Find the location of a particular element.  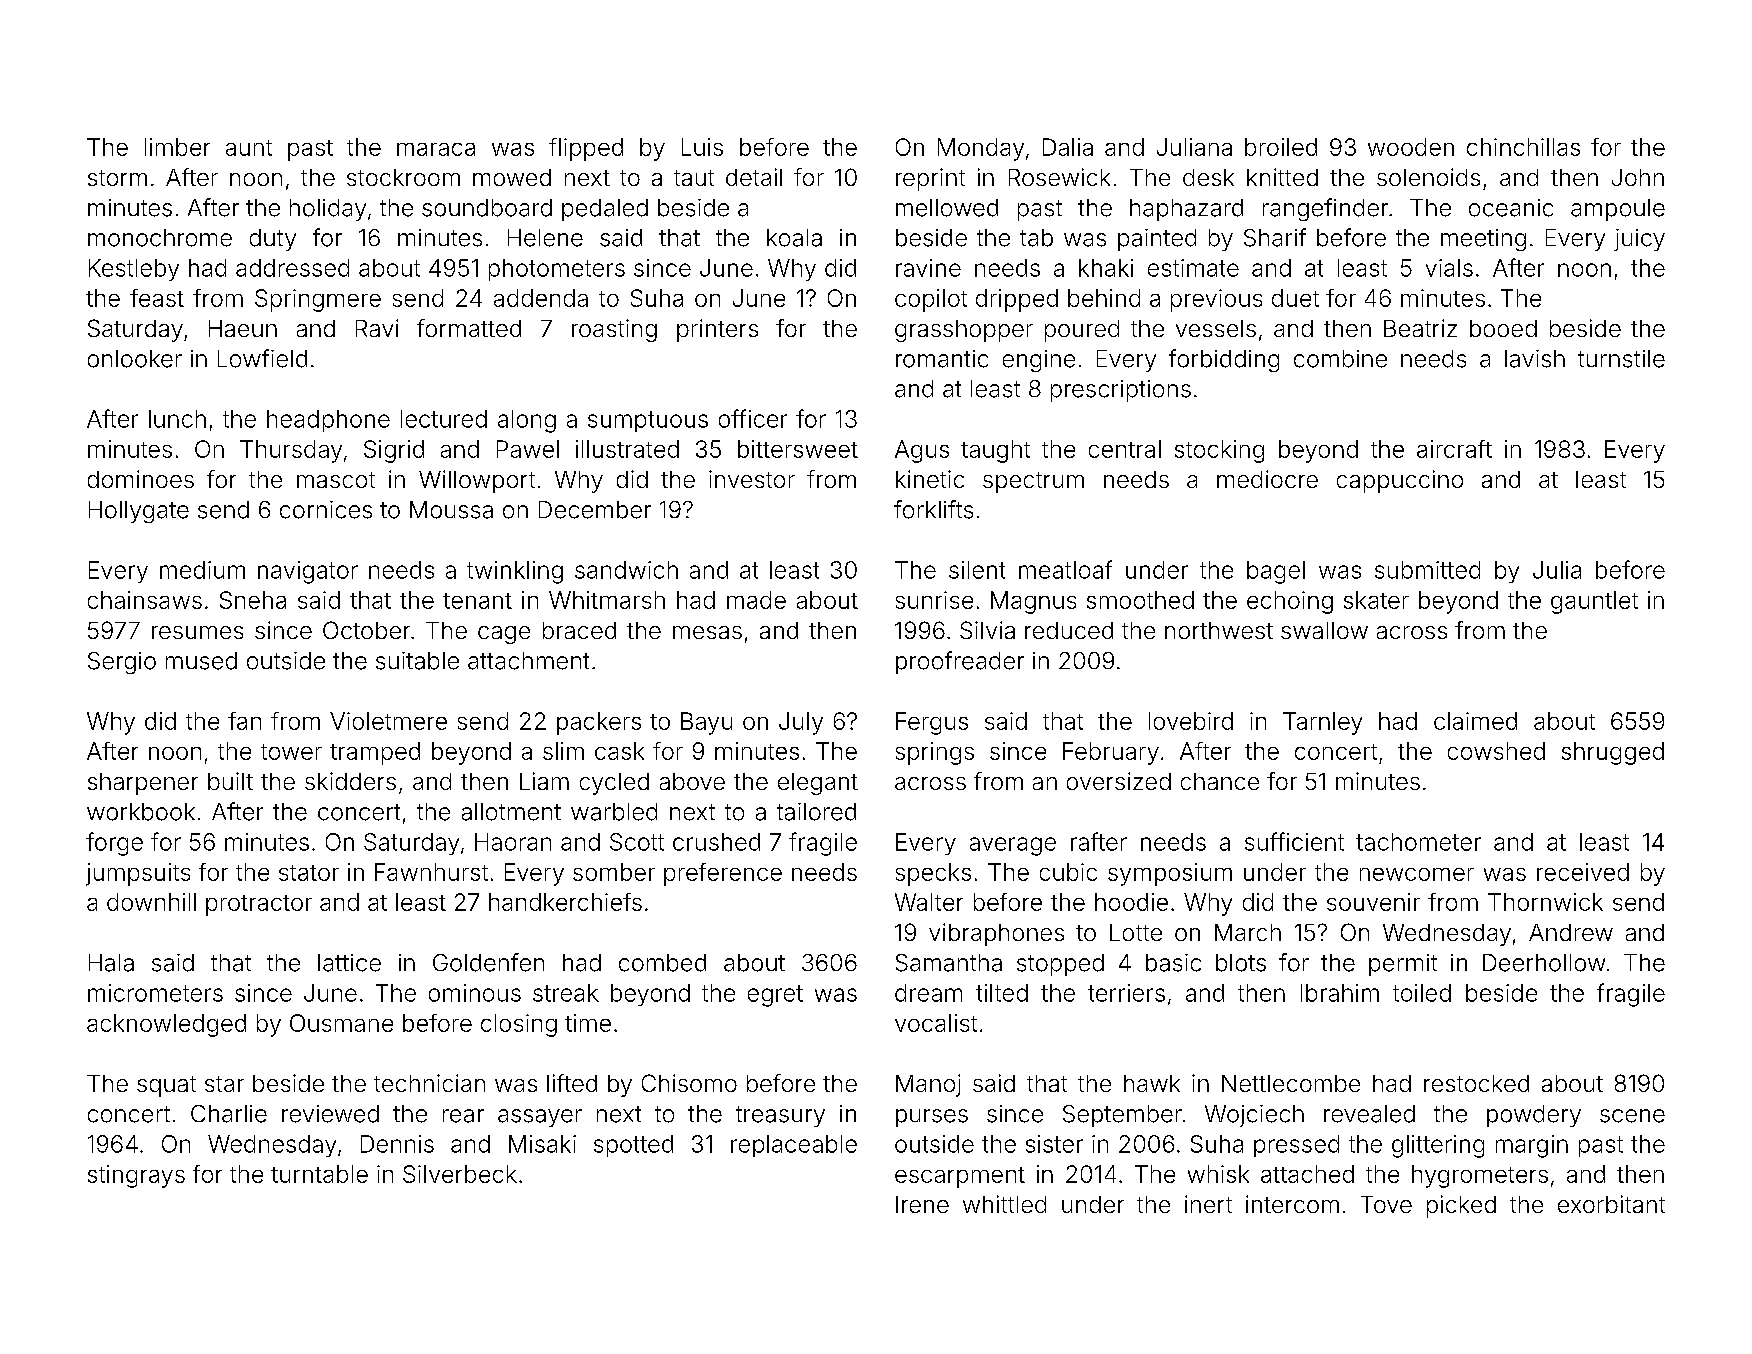

vibraphones is located at coordinates (996, 934).
